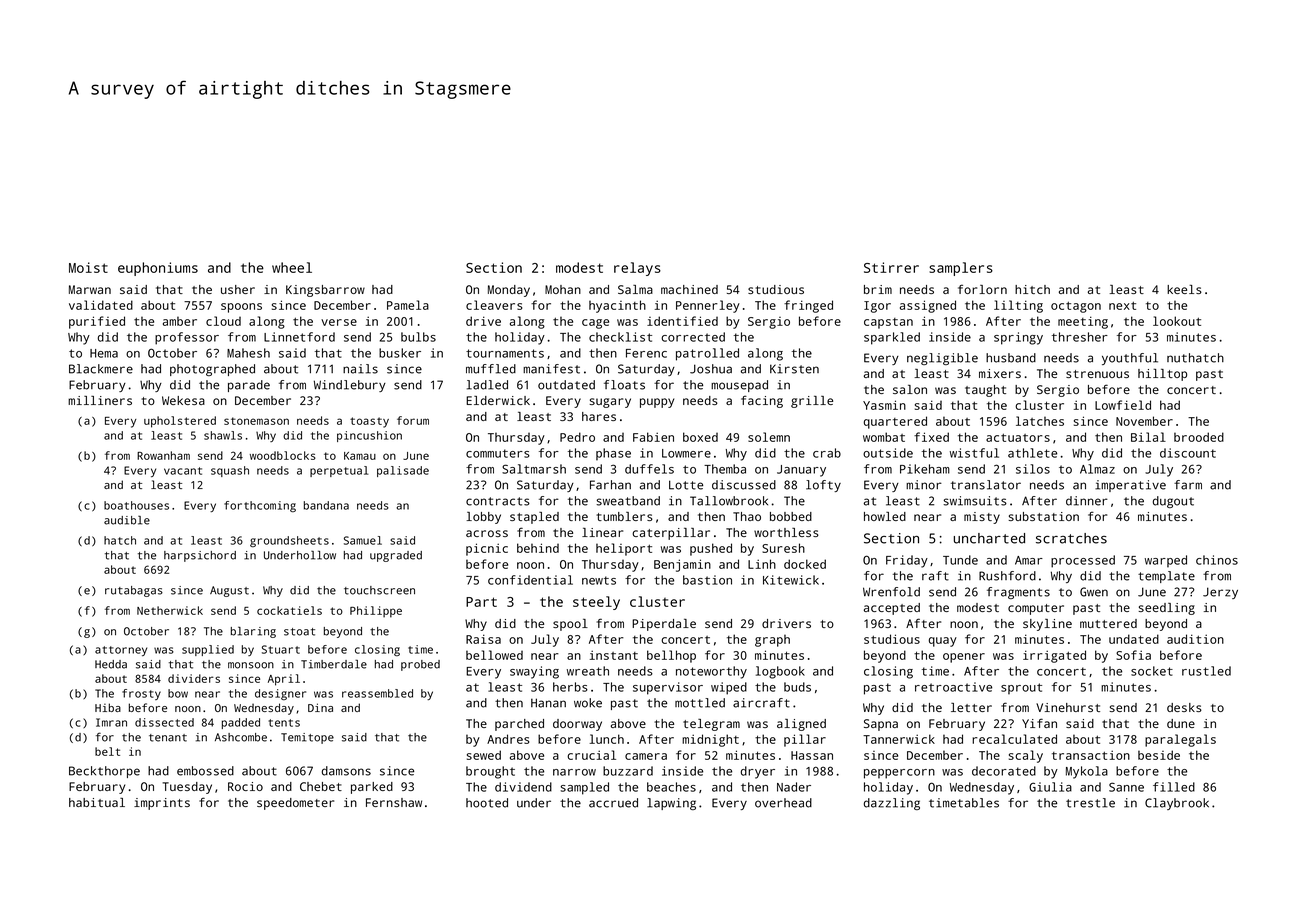 The width and height of the screenshot is (1308, 924). I want to click on speedometer, so click(295, 804).
